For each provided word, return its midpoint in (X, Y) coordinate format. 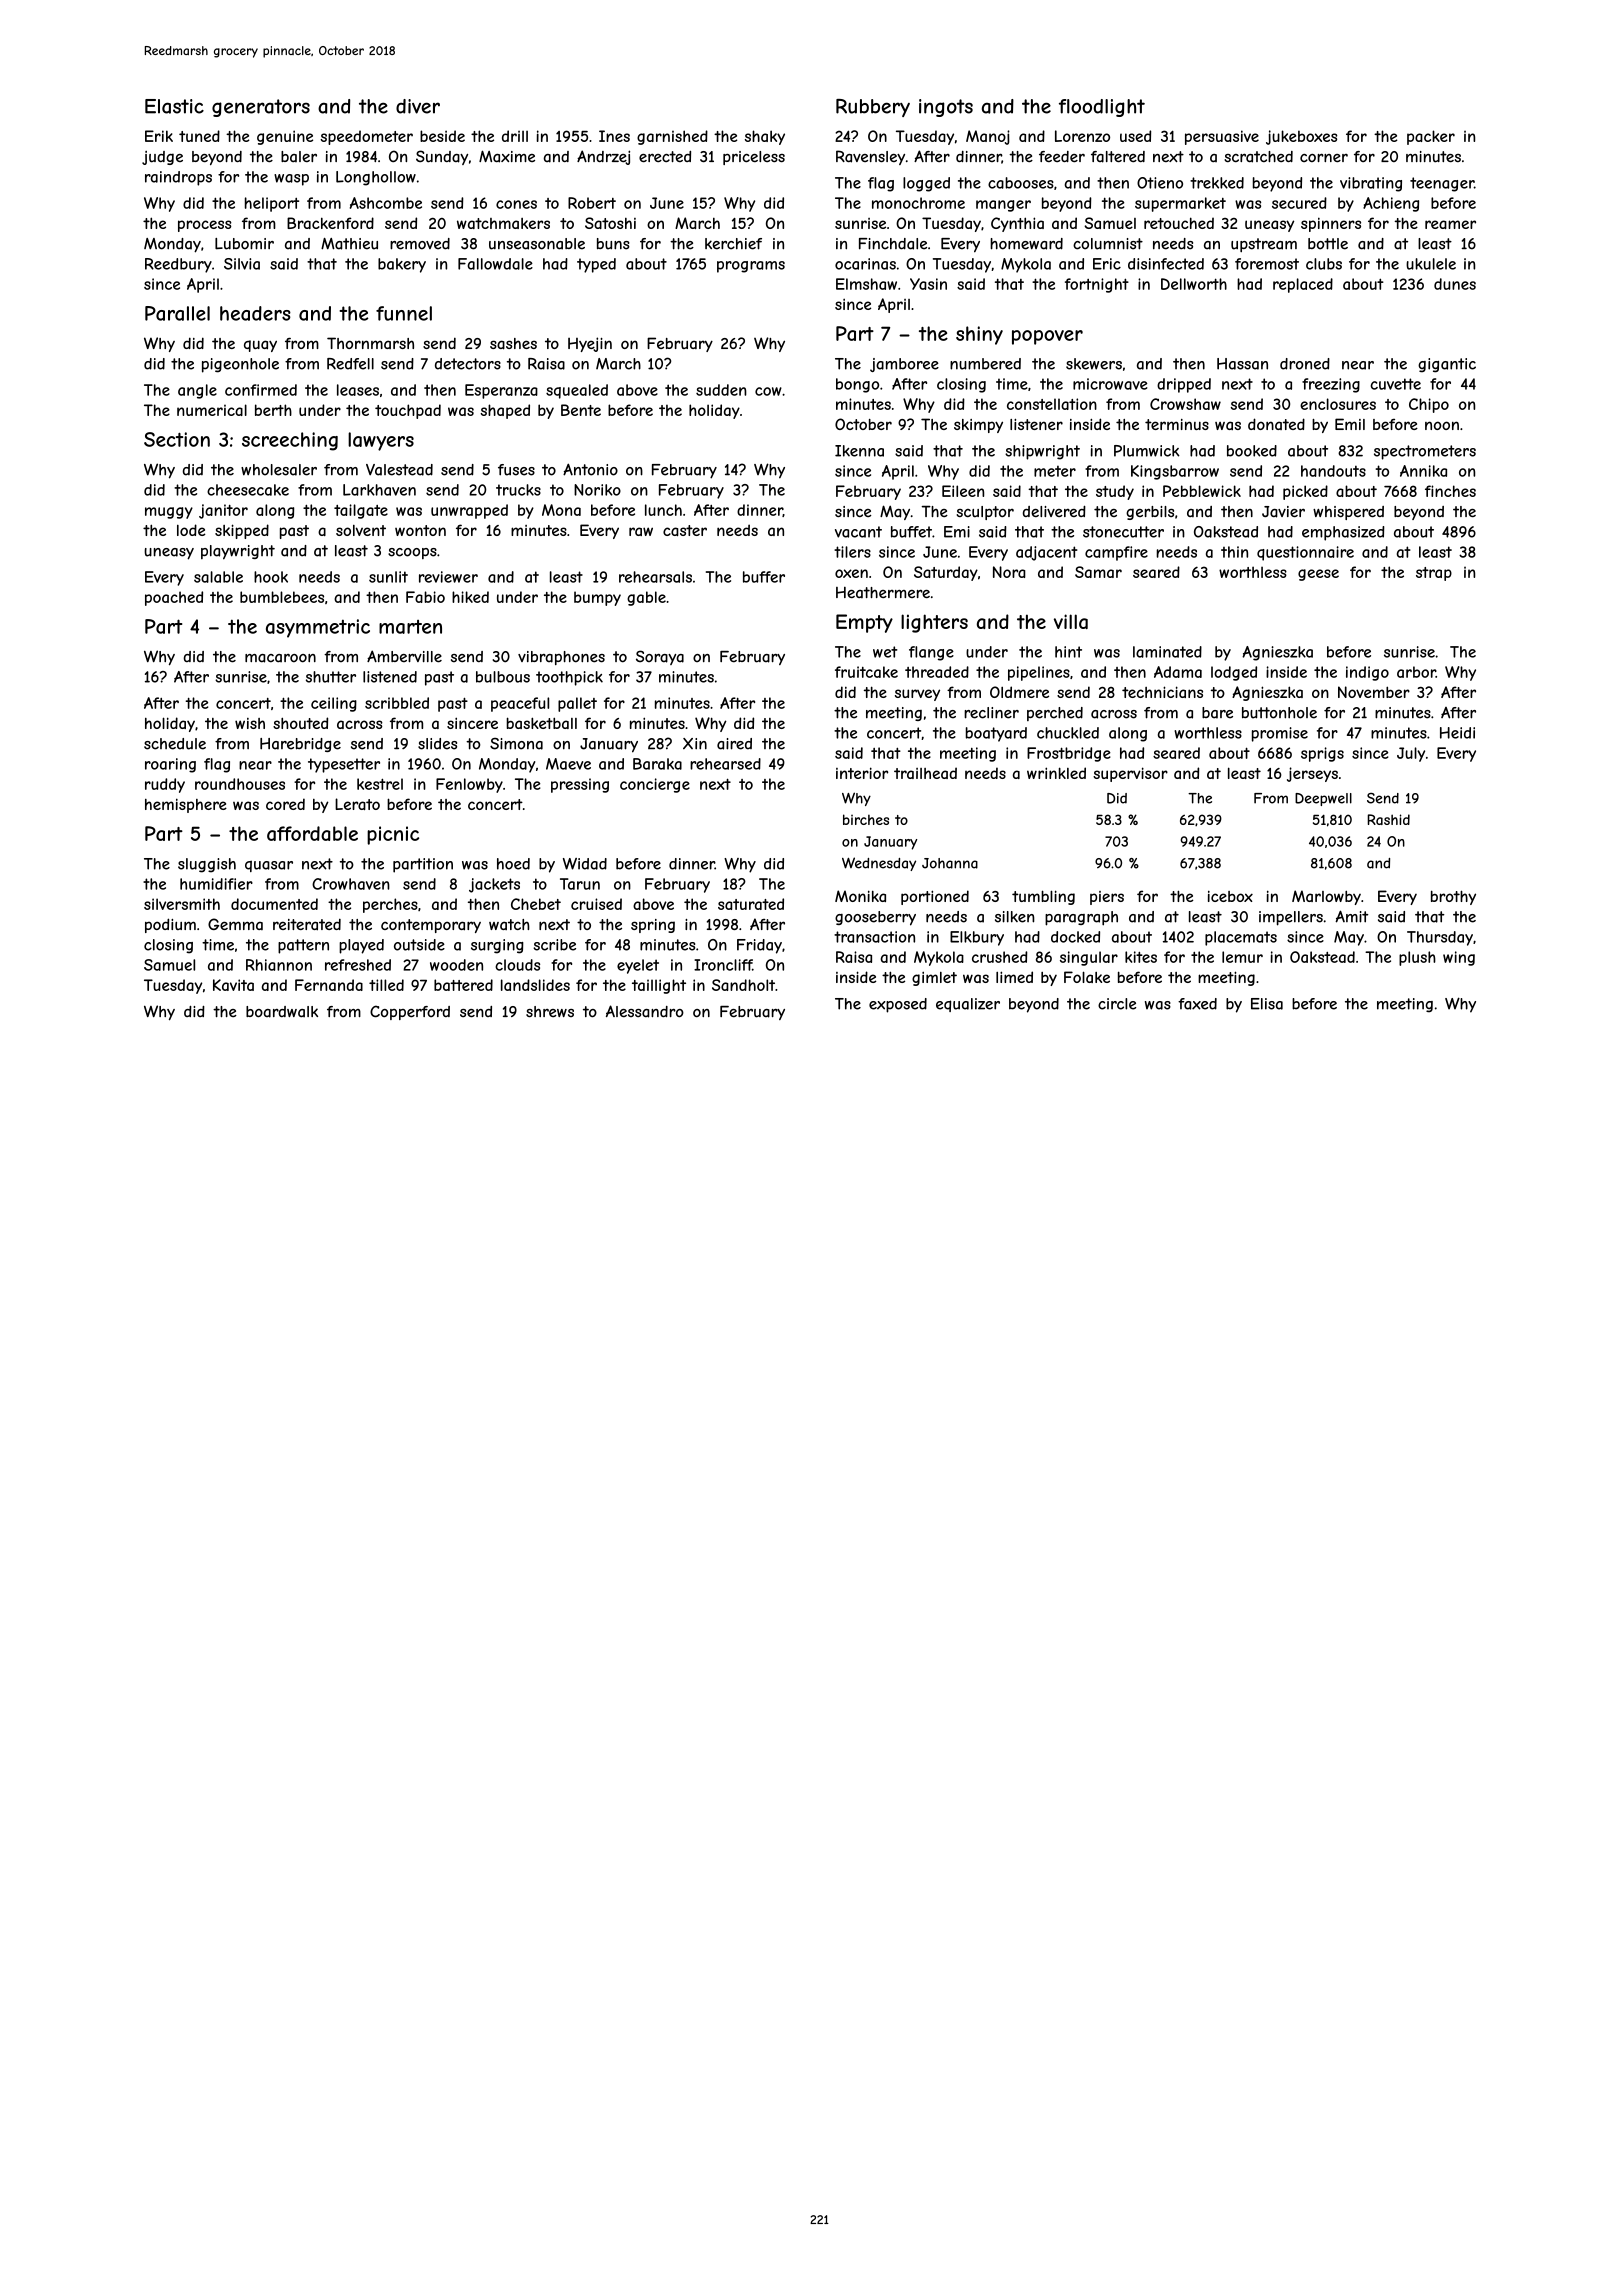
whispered (1348, 513)
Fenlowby (469, 785)
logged (926, 184)
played (361, 946)
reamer (1450, 224)
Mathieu (349, 244)
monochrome (918, 203)
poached (174, 598)
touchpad (408, 411)
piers (1107, 898)
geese (1318, 575)
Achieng (1391, 204)
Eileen (963, 491)
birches (866, 819)
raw (641, 531)
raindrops (178, 178)
